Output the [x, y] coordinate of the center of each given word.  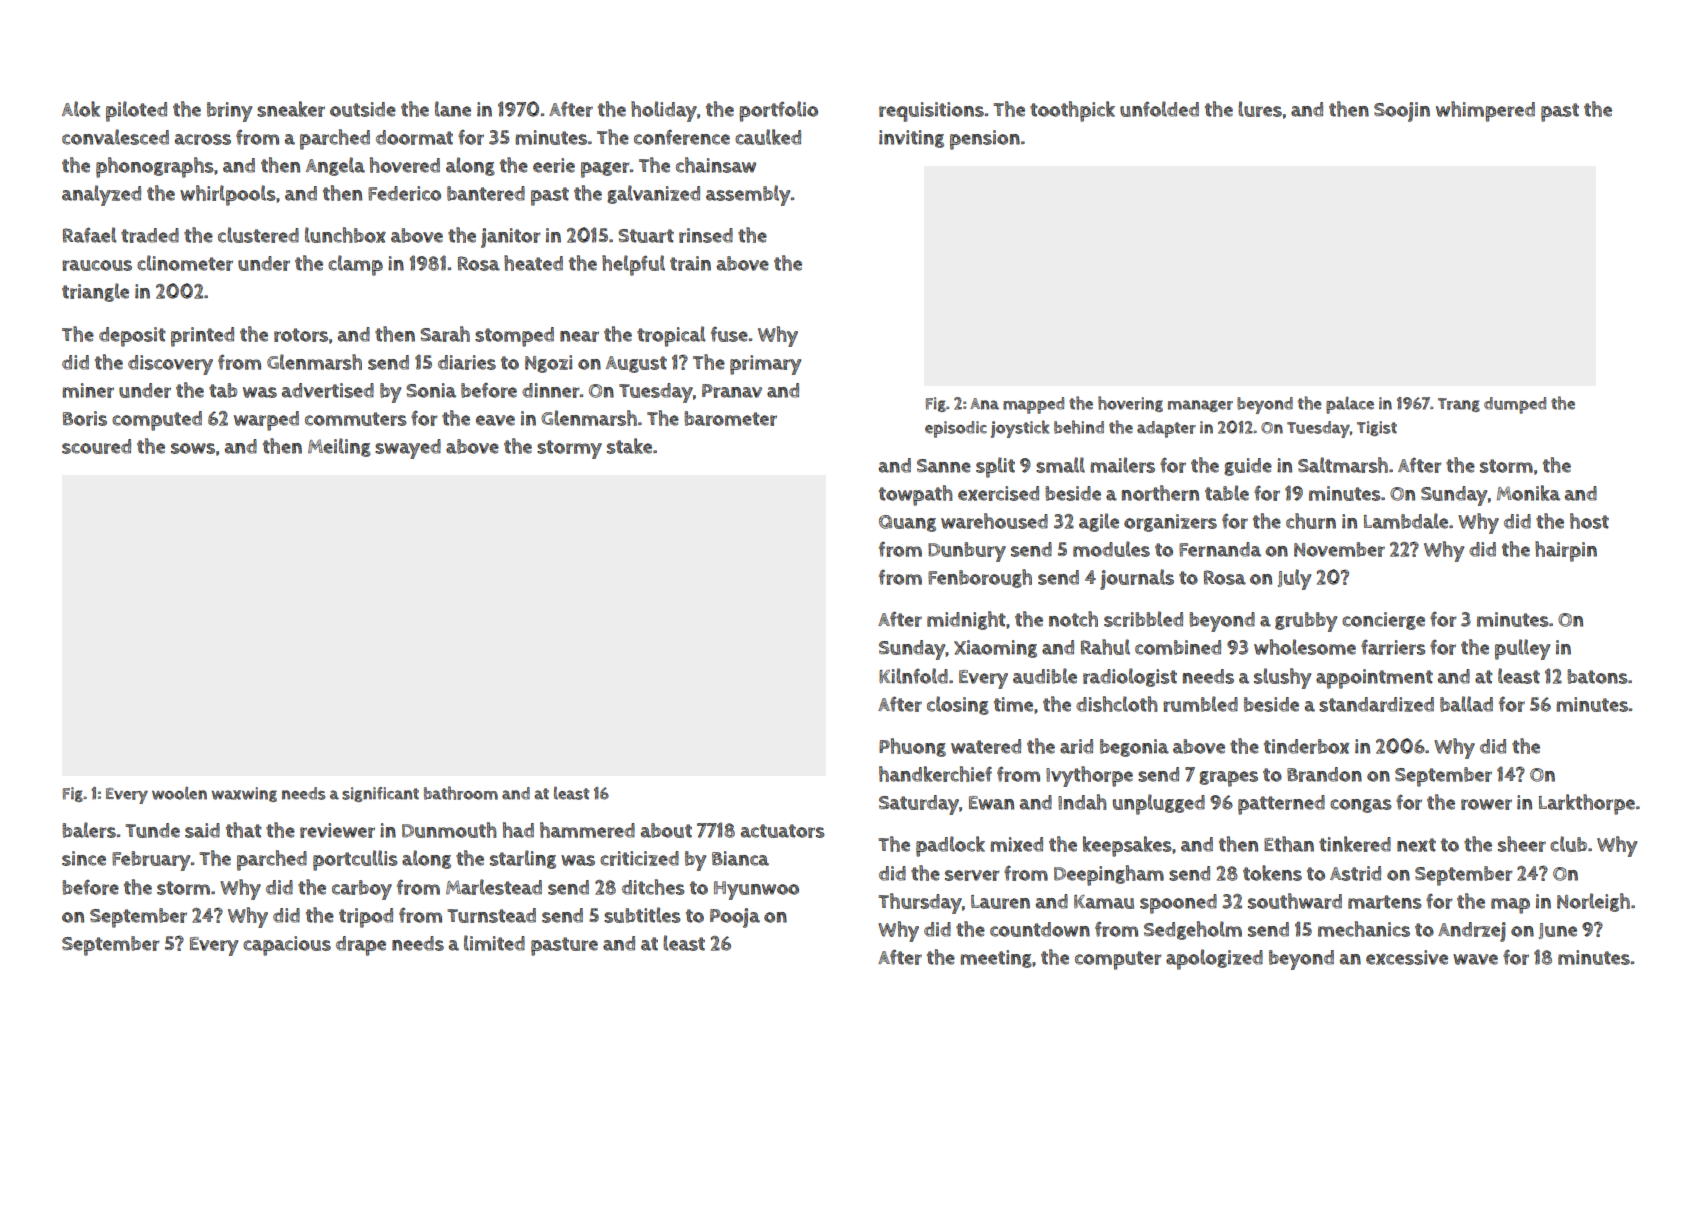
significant [380, 794]
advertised [328, 390]
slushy [1282, 678]
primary [765, 365]
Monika [1528, 493]
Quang [907, 523]
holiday [664, 111]
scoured [96, 446]
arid [1076, 746]
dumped [1515, 405]
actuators [783, 831]
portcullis [355, 860]
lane [453, 109]
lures [1260, 109]
